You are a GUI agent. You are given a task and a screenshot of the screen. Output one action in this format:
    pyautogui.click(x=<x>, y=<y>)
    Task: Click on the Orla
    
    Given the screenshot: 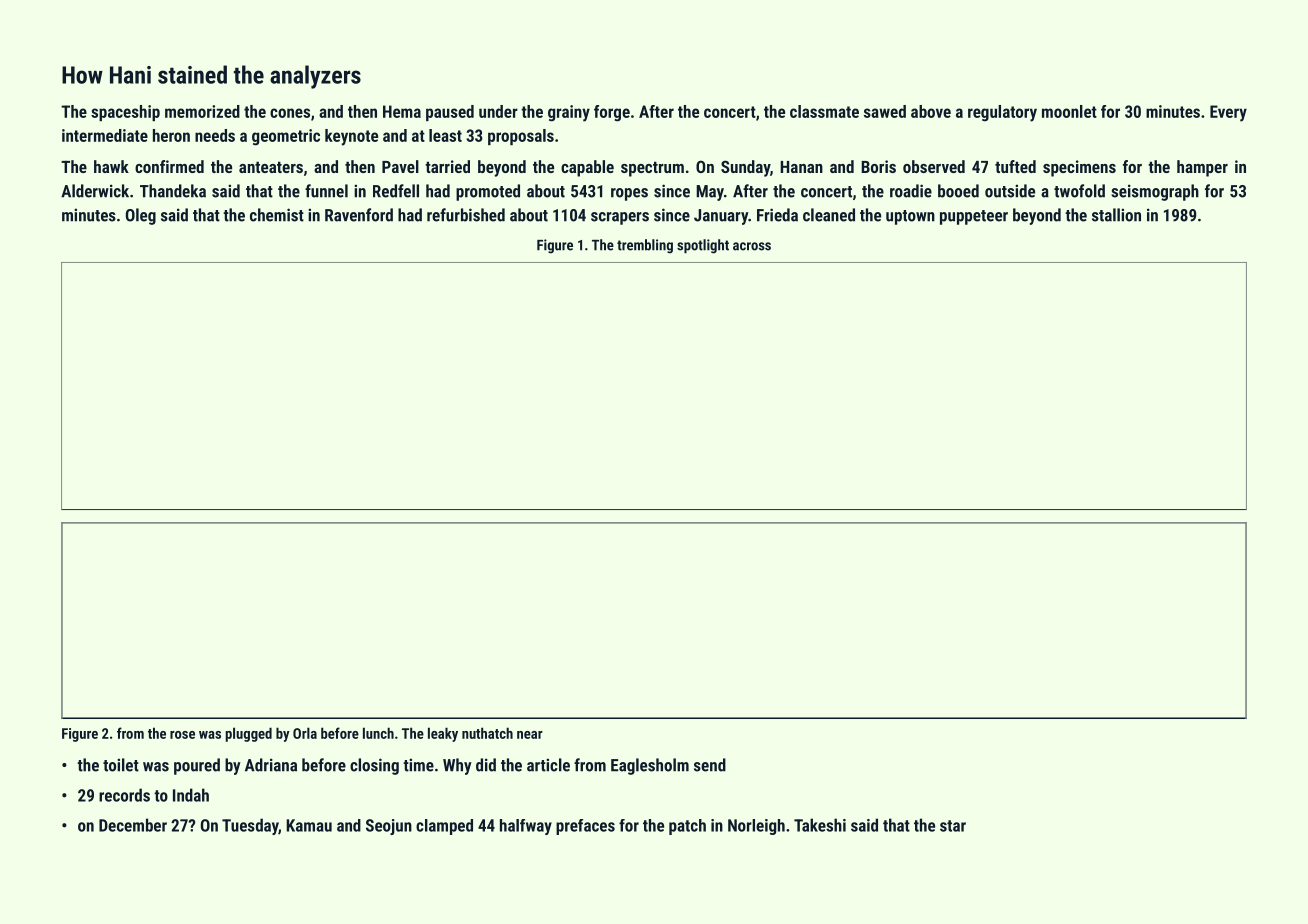 What is the action you would take?
    pyautogui.click(x=305, y=733)
